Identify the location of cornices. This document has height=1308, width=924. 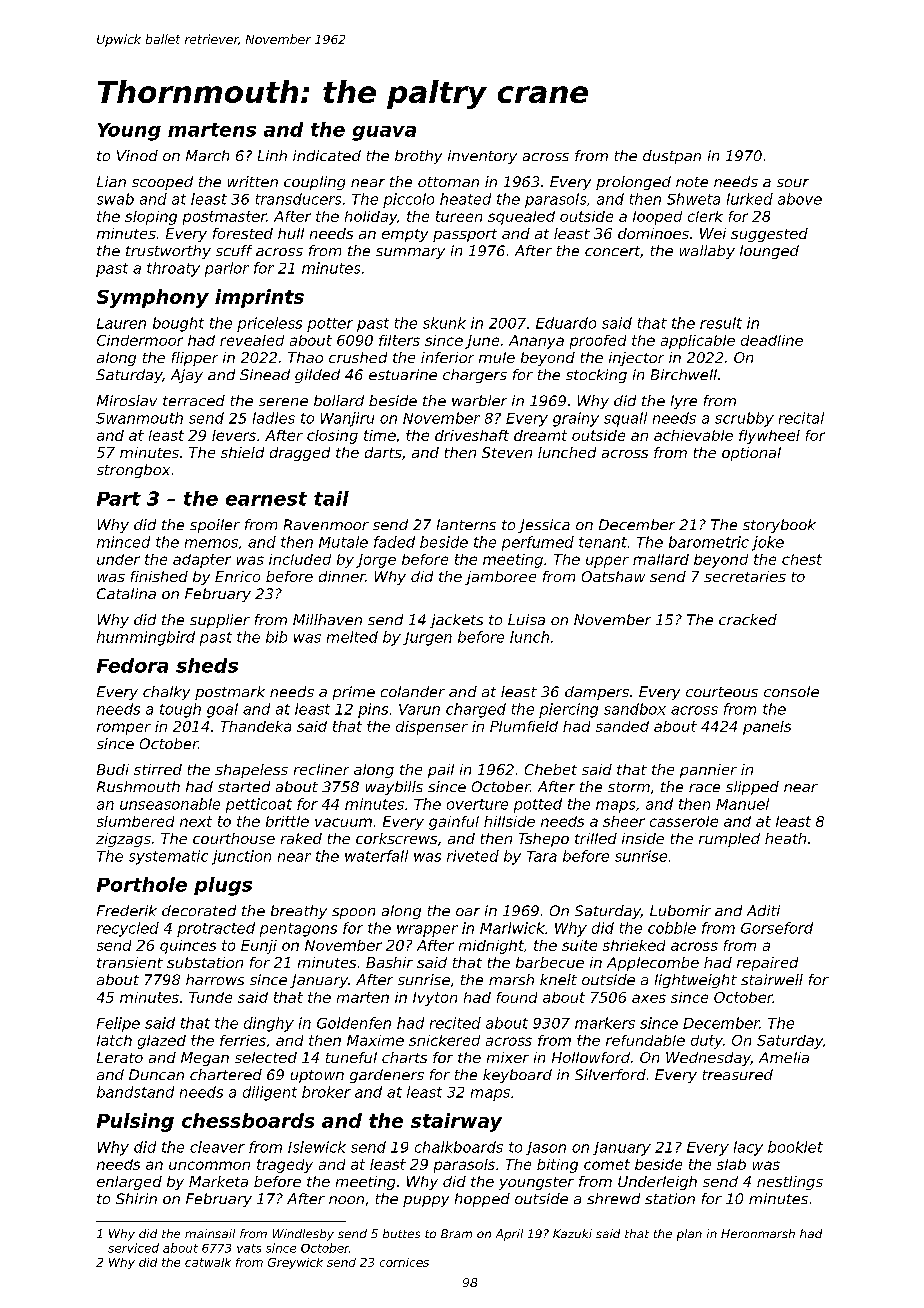
(404, 1262).
